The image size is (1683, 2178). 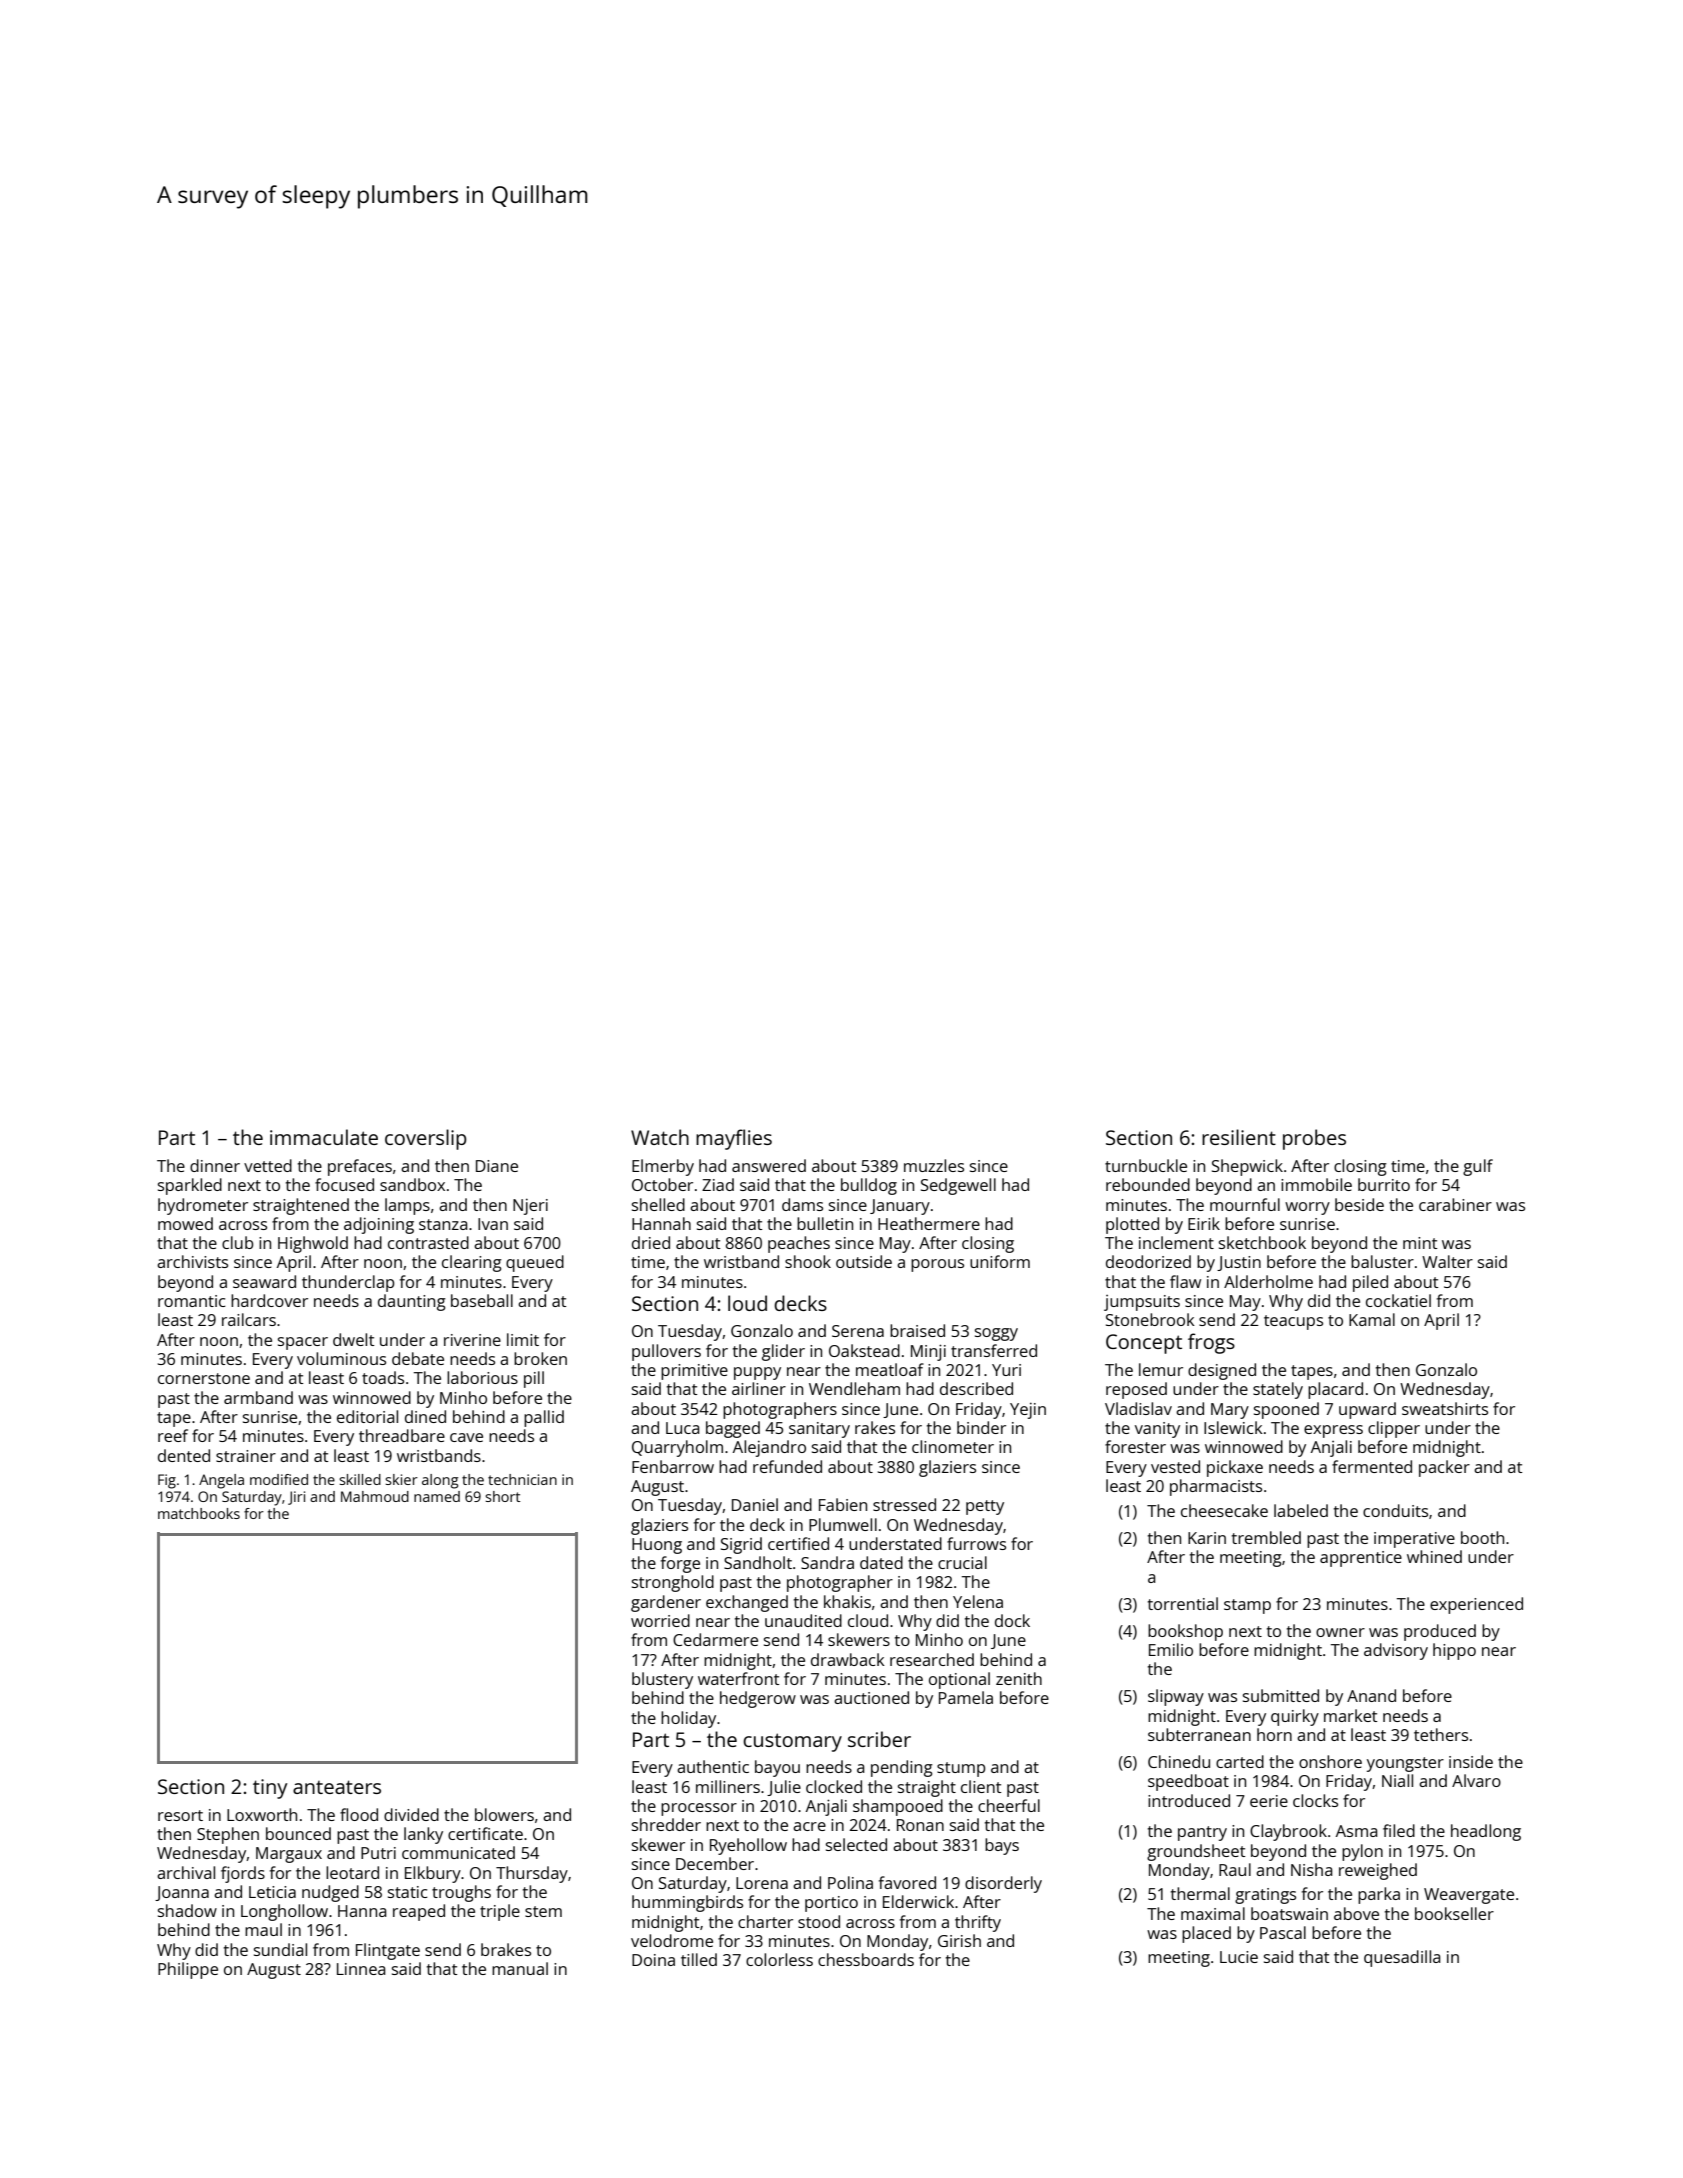 What do you see at coordinates (1138, 1408) in the screenshot?
I see `Vladislav` at bounding box center [1138, 1408].
